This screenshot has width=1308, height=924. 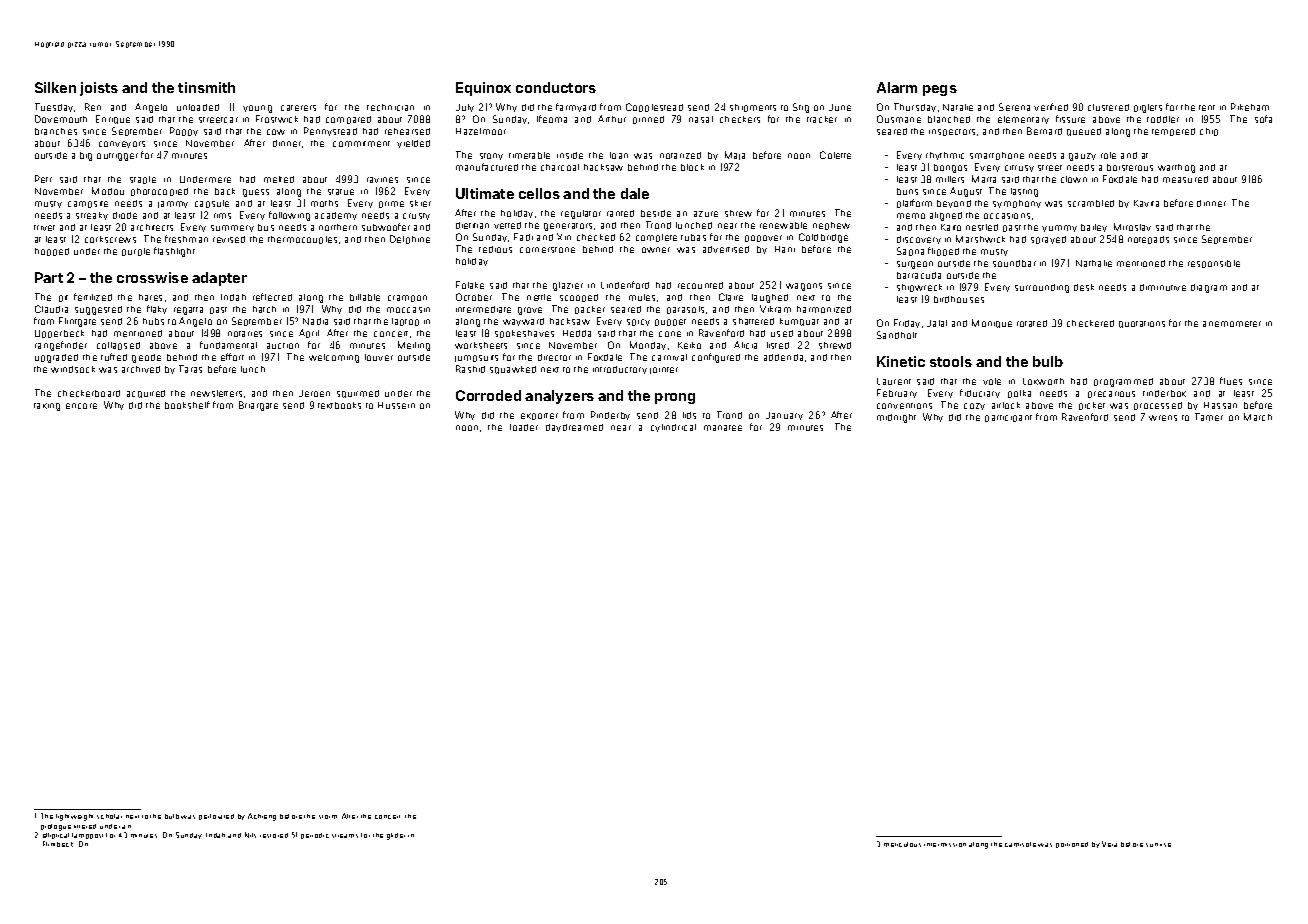 What do you see at coordinates (835, 155) in the screenshot?
I see `Colette` at bounding box center [835, 155].
